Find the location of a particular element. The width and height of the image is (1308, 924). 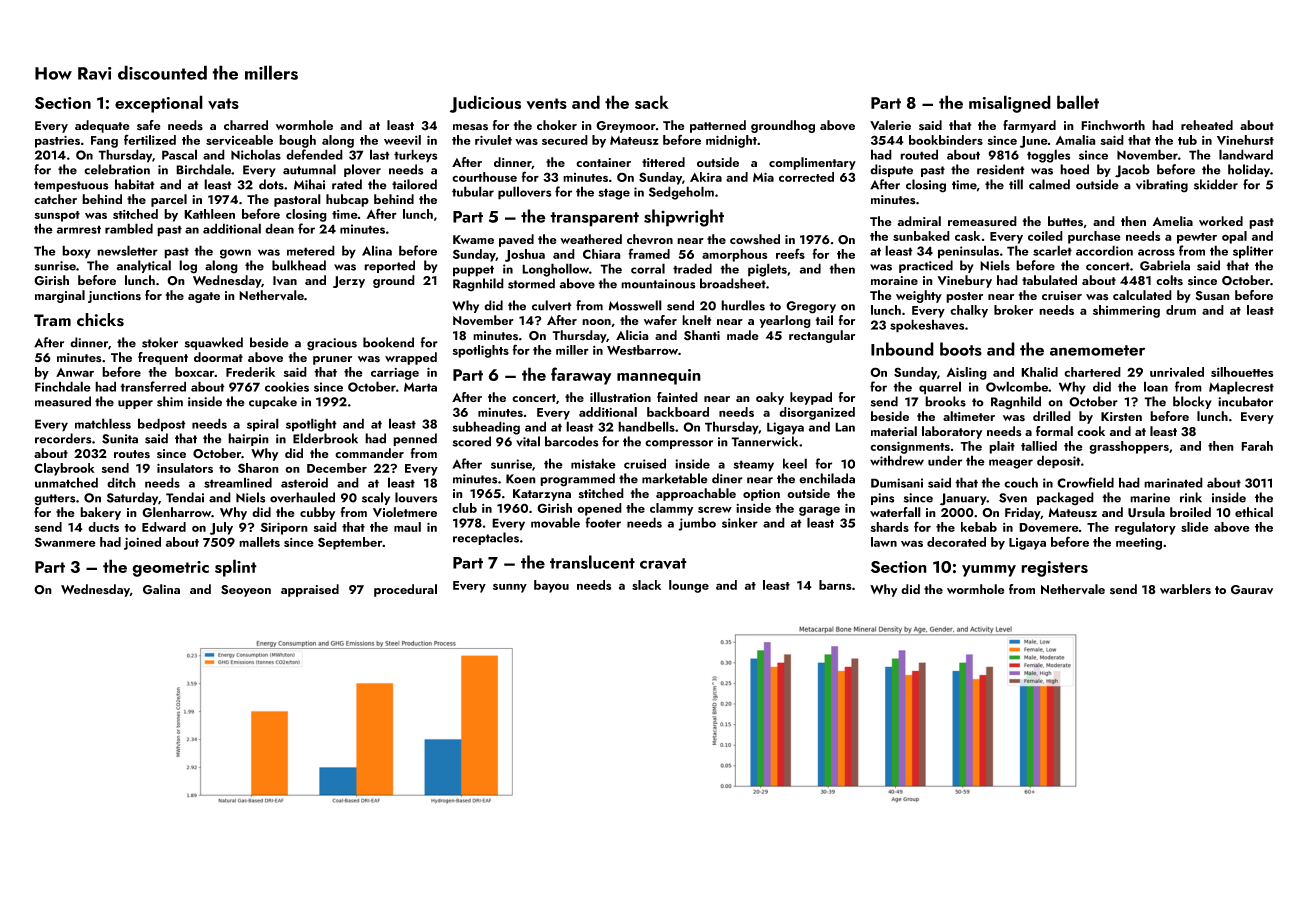

drilled is located at coordinates (1052, 416).
